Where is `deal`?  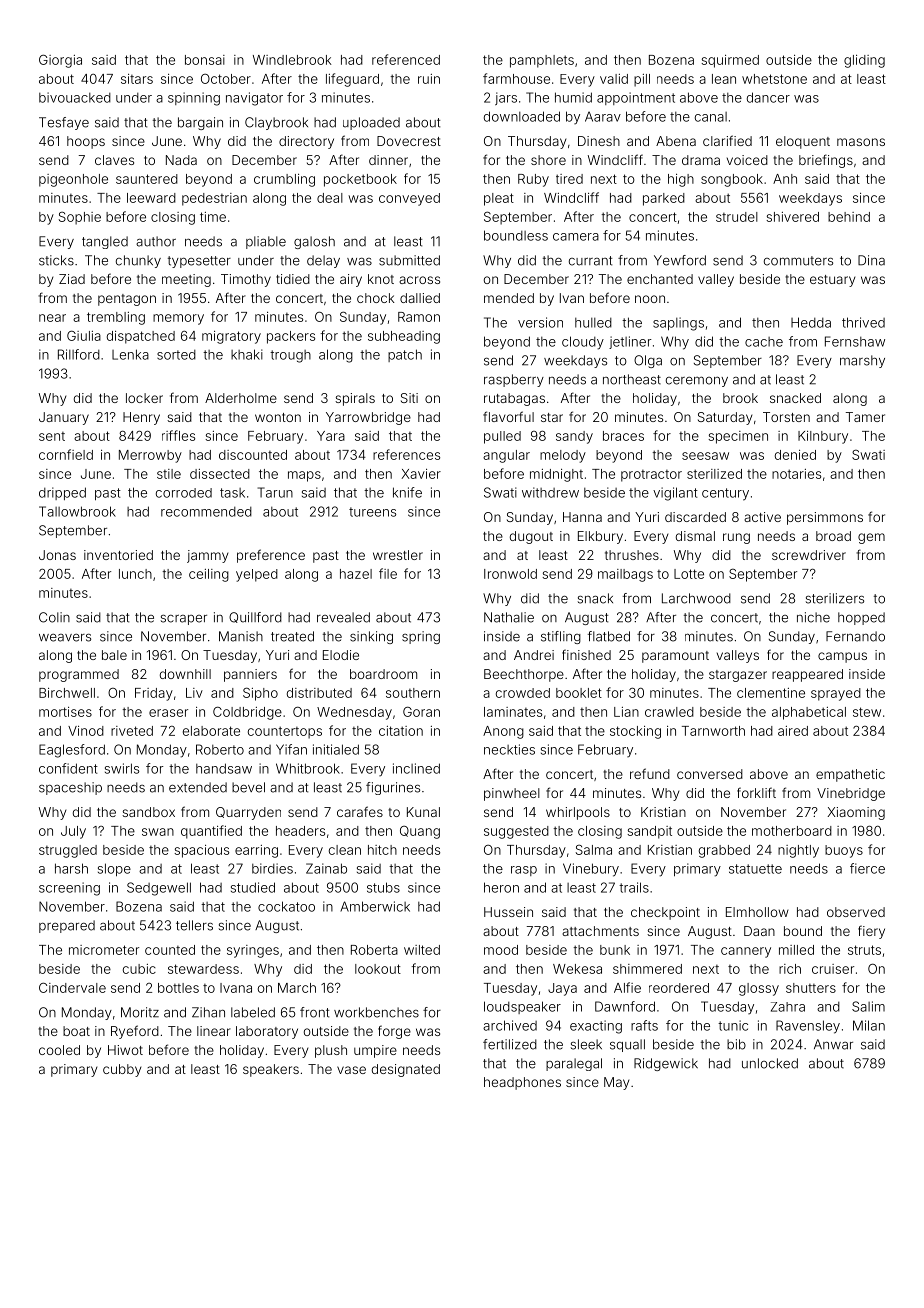 deal is located at coordinates (330, 198).
